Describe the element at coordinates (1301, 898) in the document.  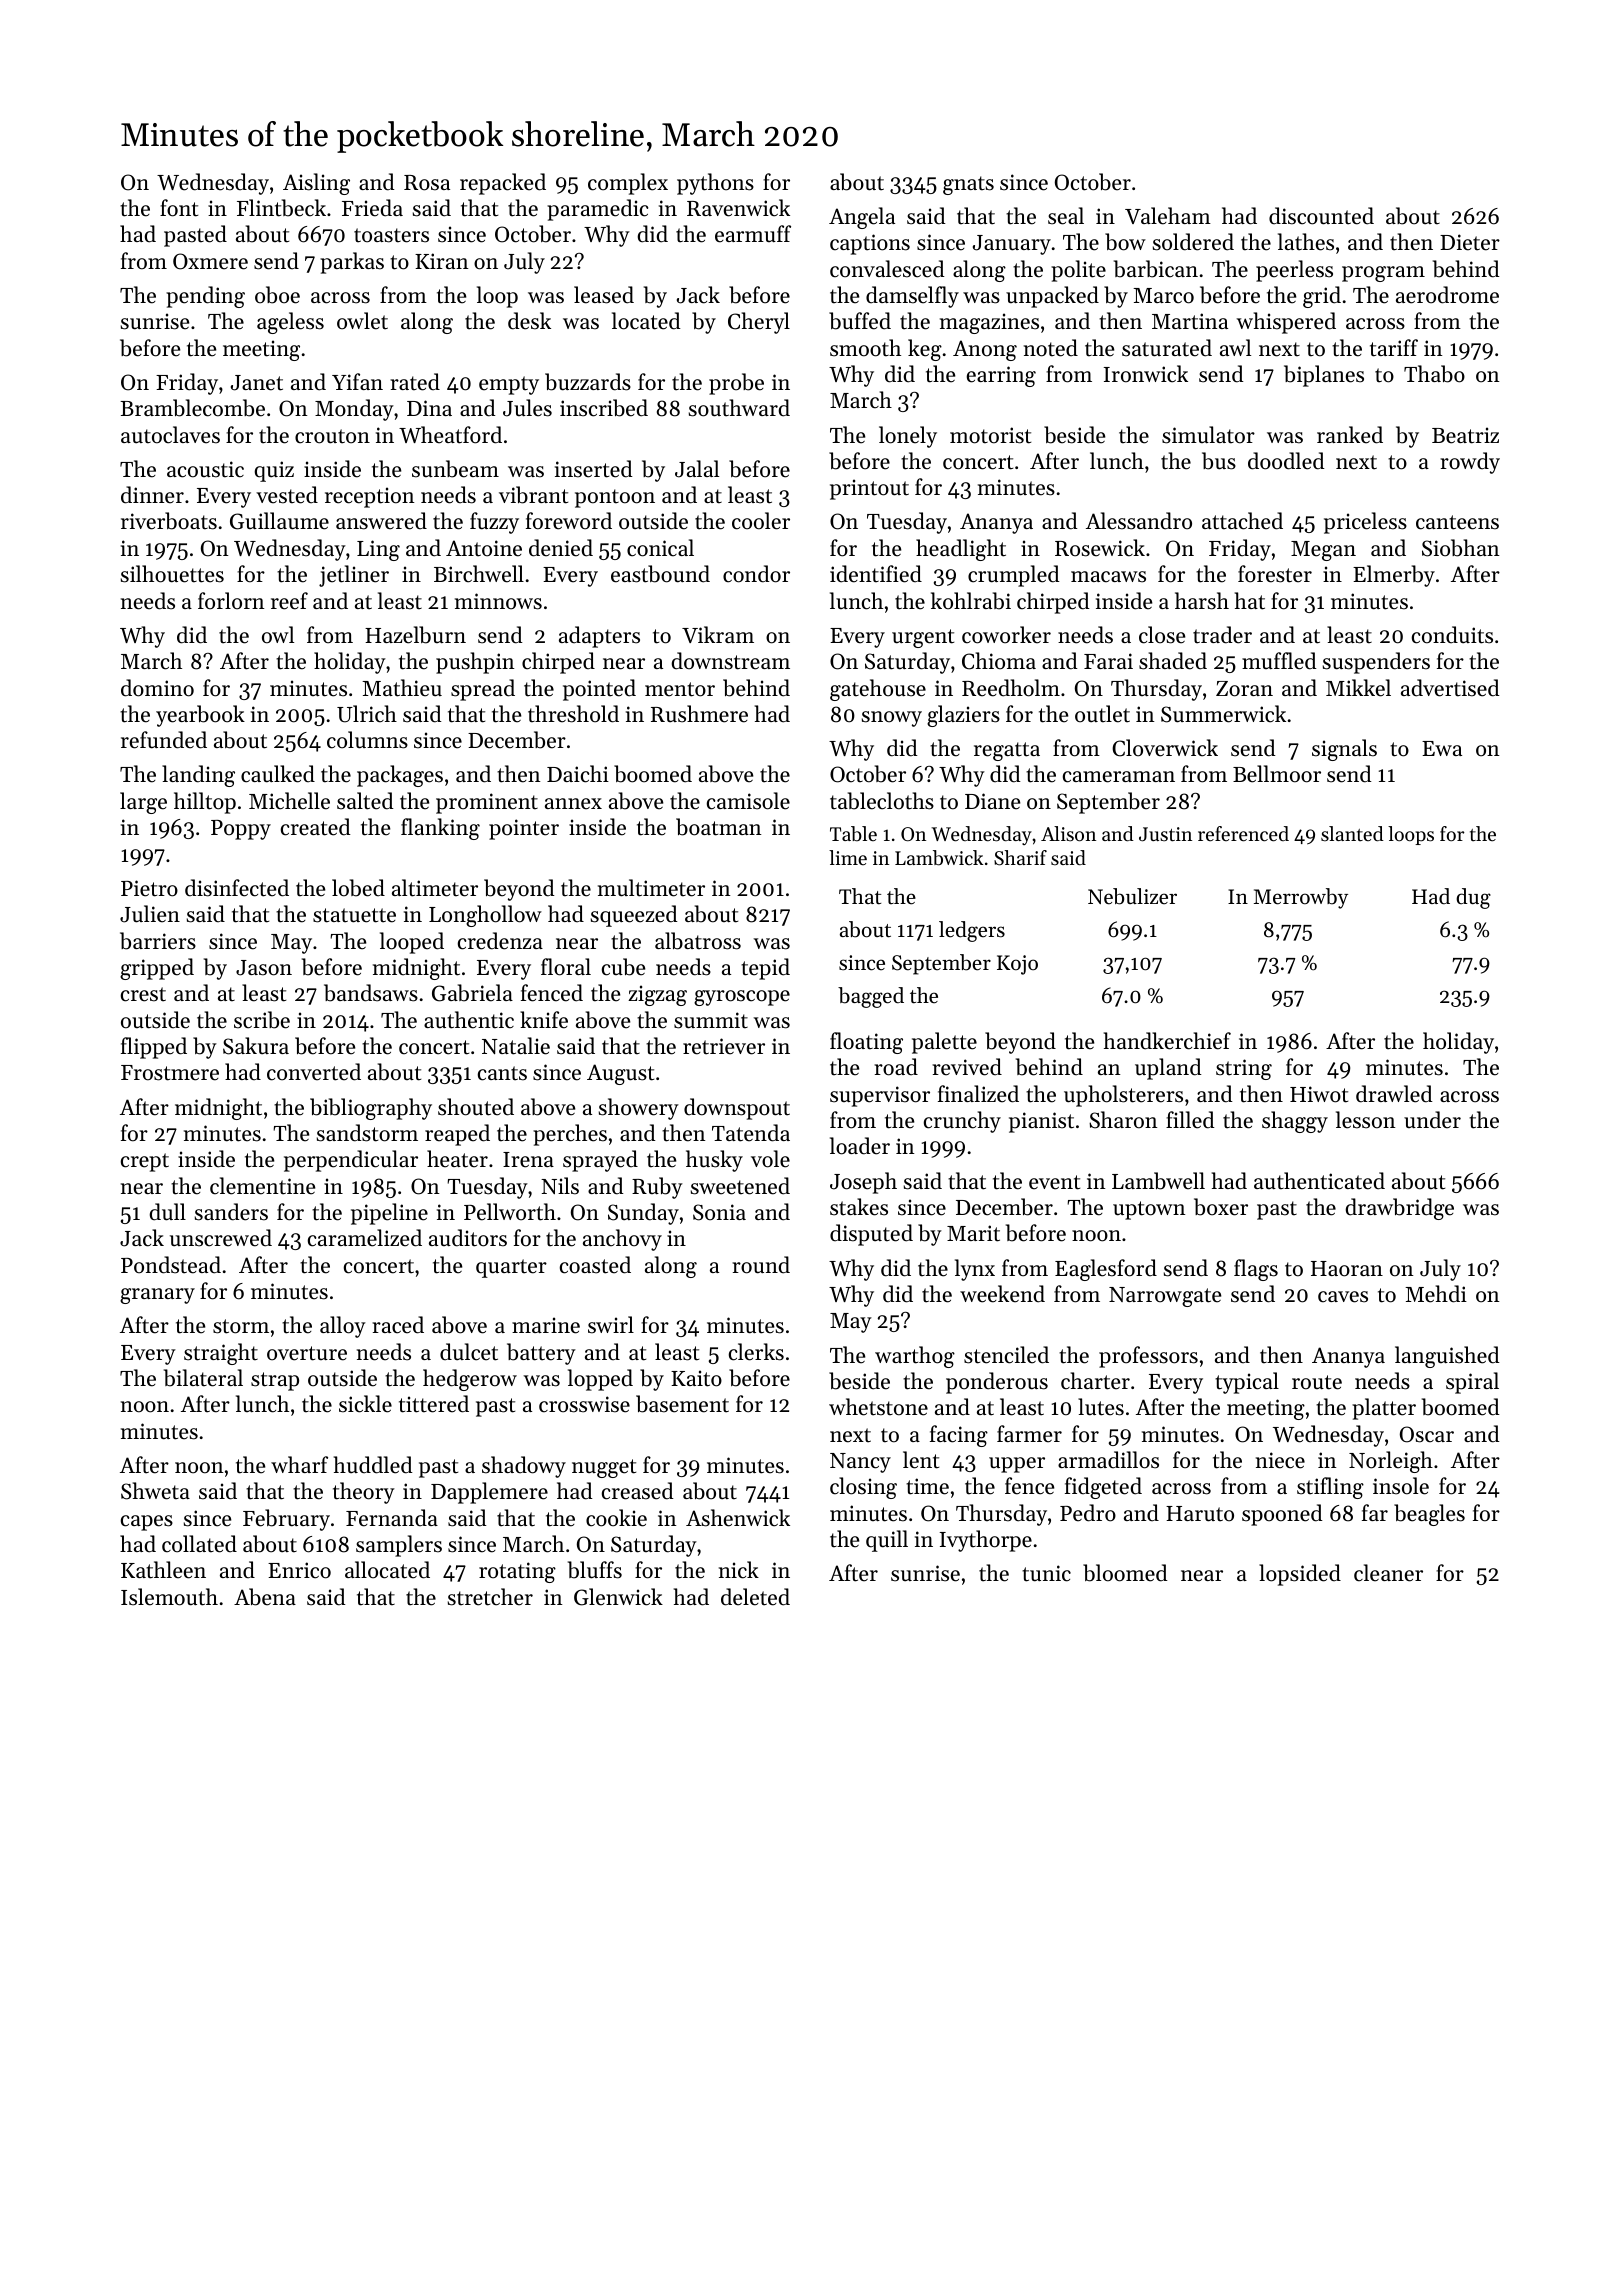
I see `Merrowby` at that location.
